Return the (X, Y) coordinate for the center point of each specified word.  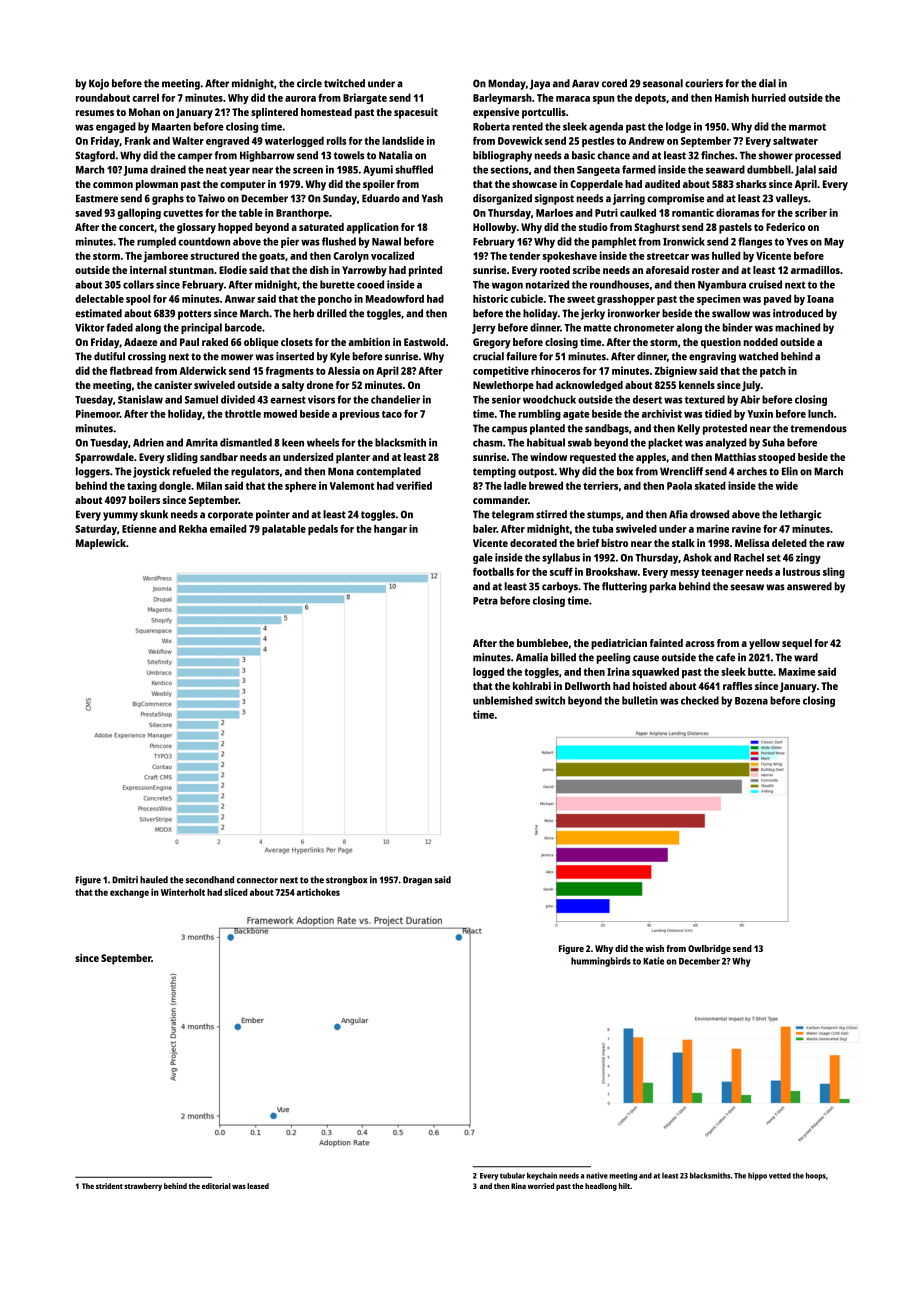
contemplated (388, 472)
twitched (344, 83)
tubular (512, 1175)
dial (767, 83)
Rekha (193, 528)
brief (588, 543)
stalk (683, 543)
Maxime (797, 671)
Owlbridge (709, 949)
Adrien (148, 442)
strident (109, 1186)
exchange (129, 893)
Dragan (417, 881)
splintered (274, 113)
